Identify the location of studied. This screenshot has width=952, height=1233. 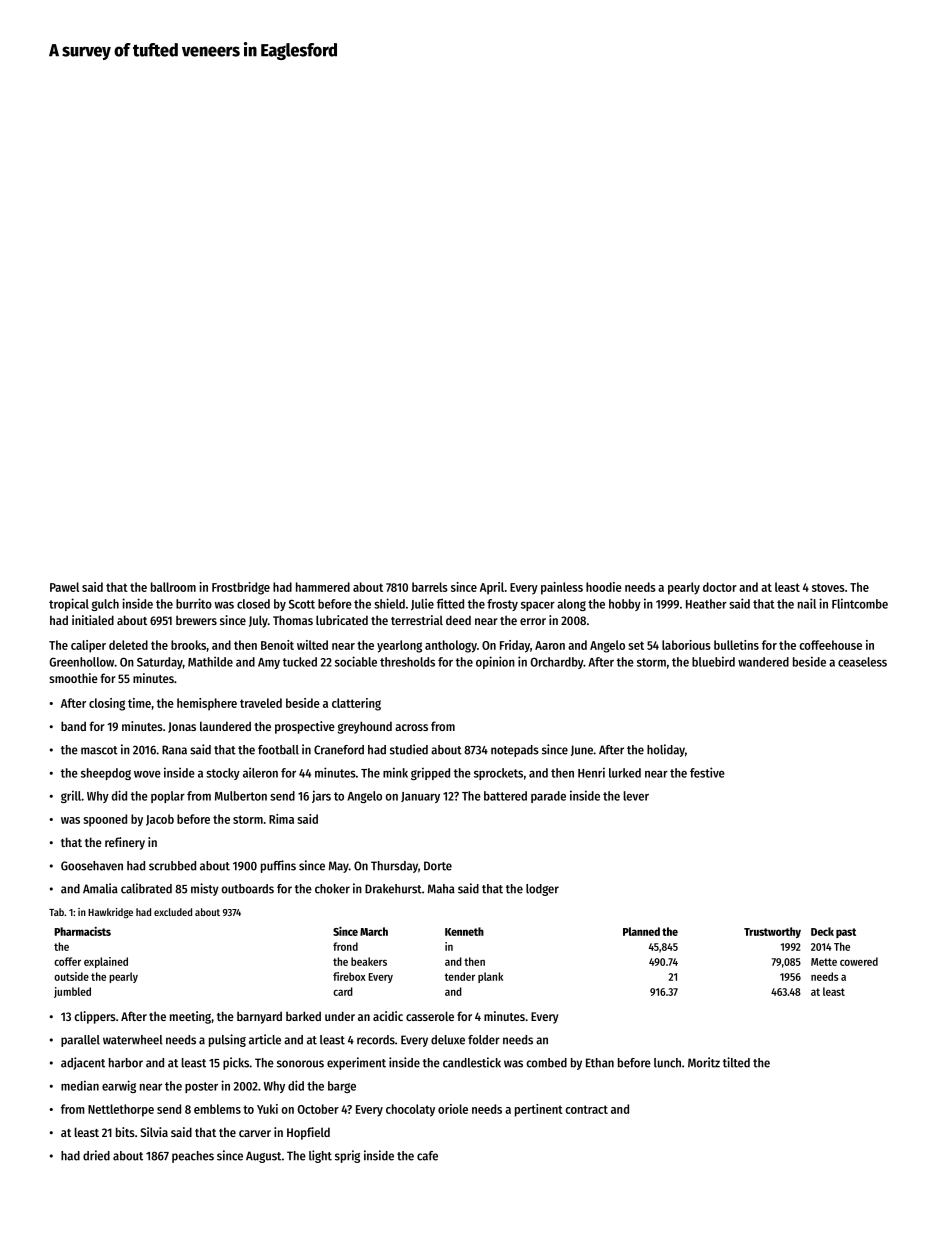
(409, 749).
